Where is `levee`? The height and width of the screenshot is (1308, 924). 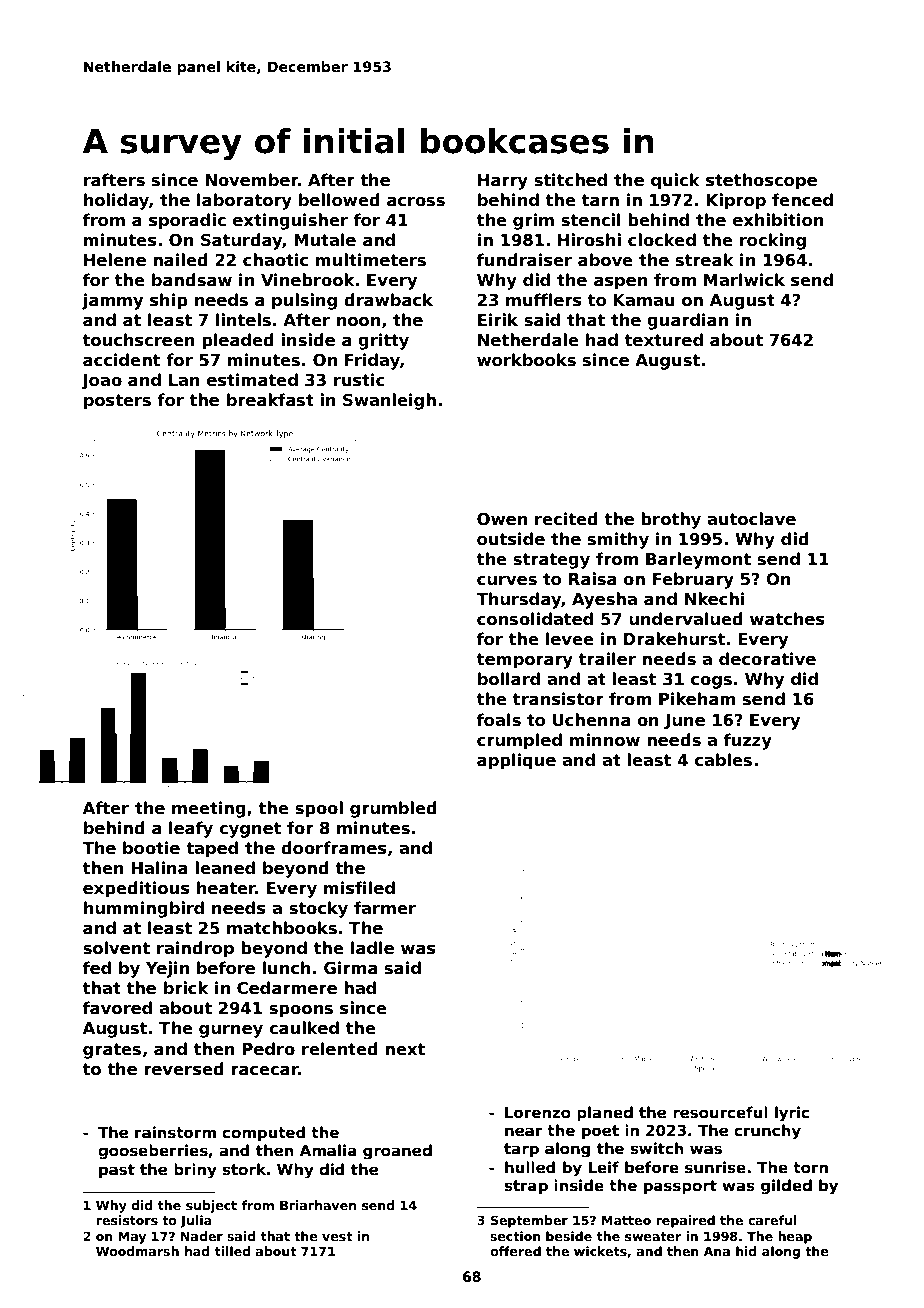
levee is located at coordinates (570, 639).
